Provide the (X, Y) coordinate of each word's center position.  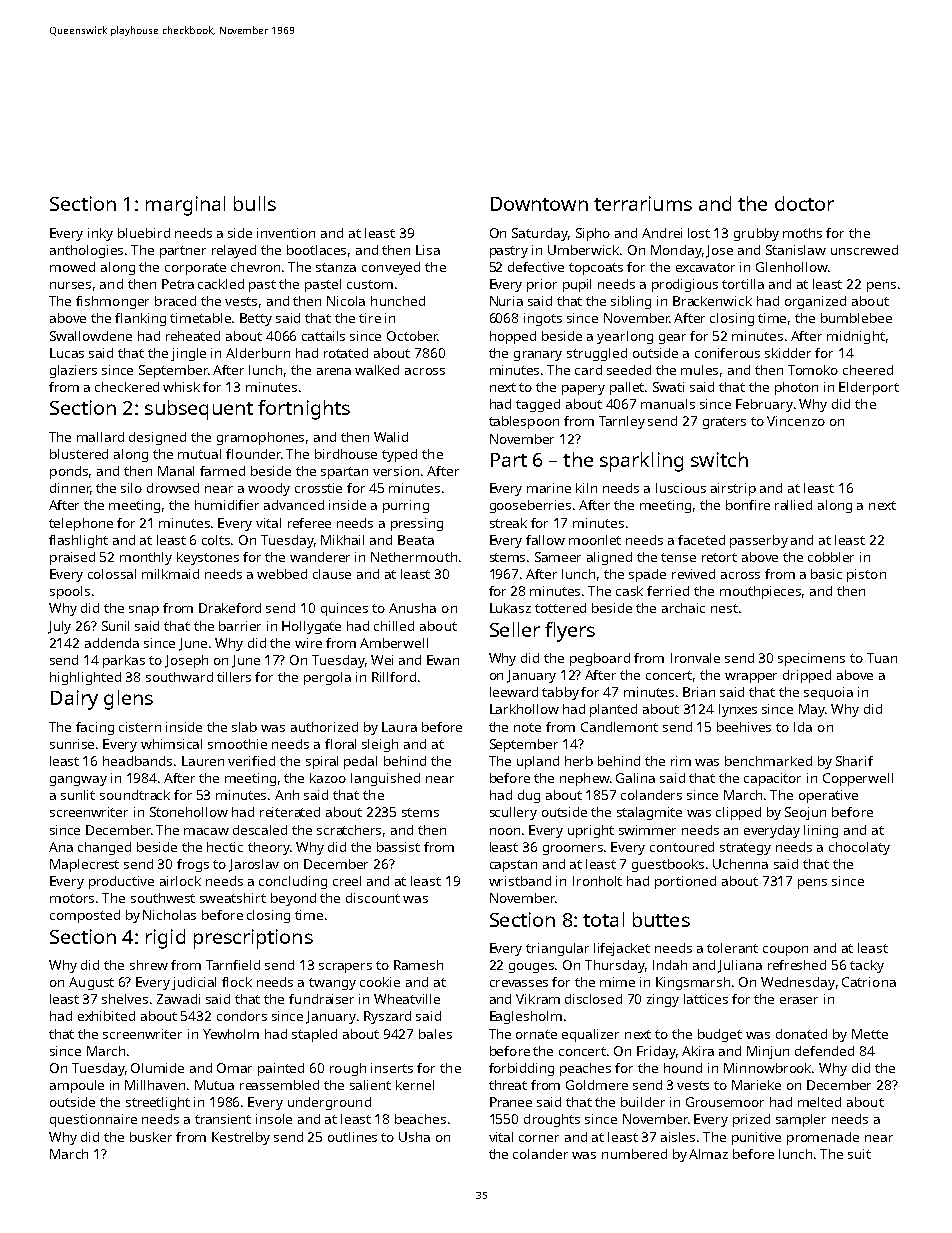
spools (70, 592)
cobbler (831, 557)
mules (699, 370)
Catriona (869, 982)
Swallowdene (91, 336)
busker (151, 1137)
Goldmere (597, 1085)
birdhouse (346, 454)
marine (549, 488)
